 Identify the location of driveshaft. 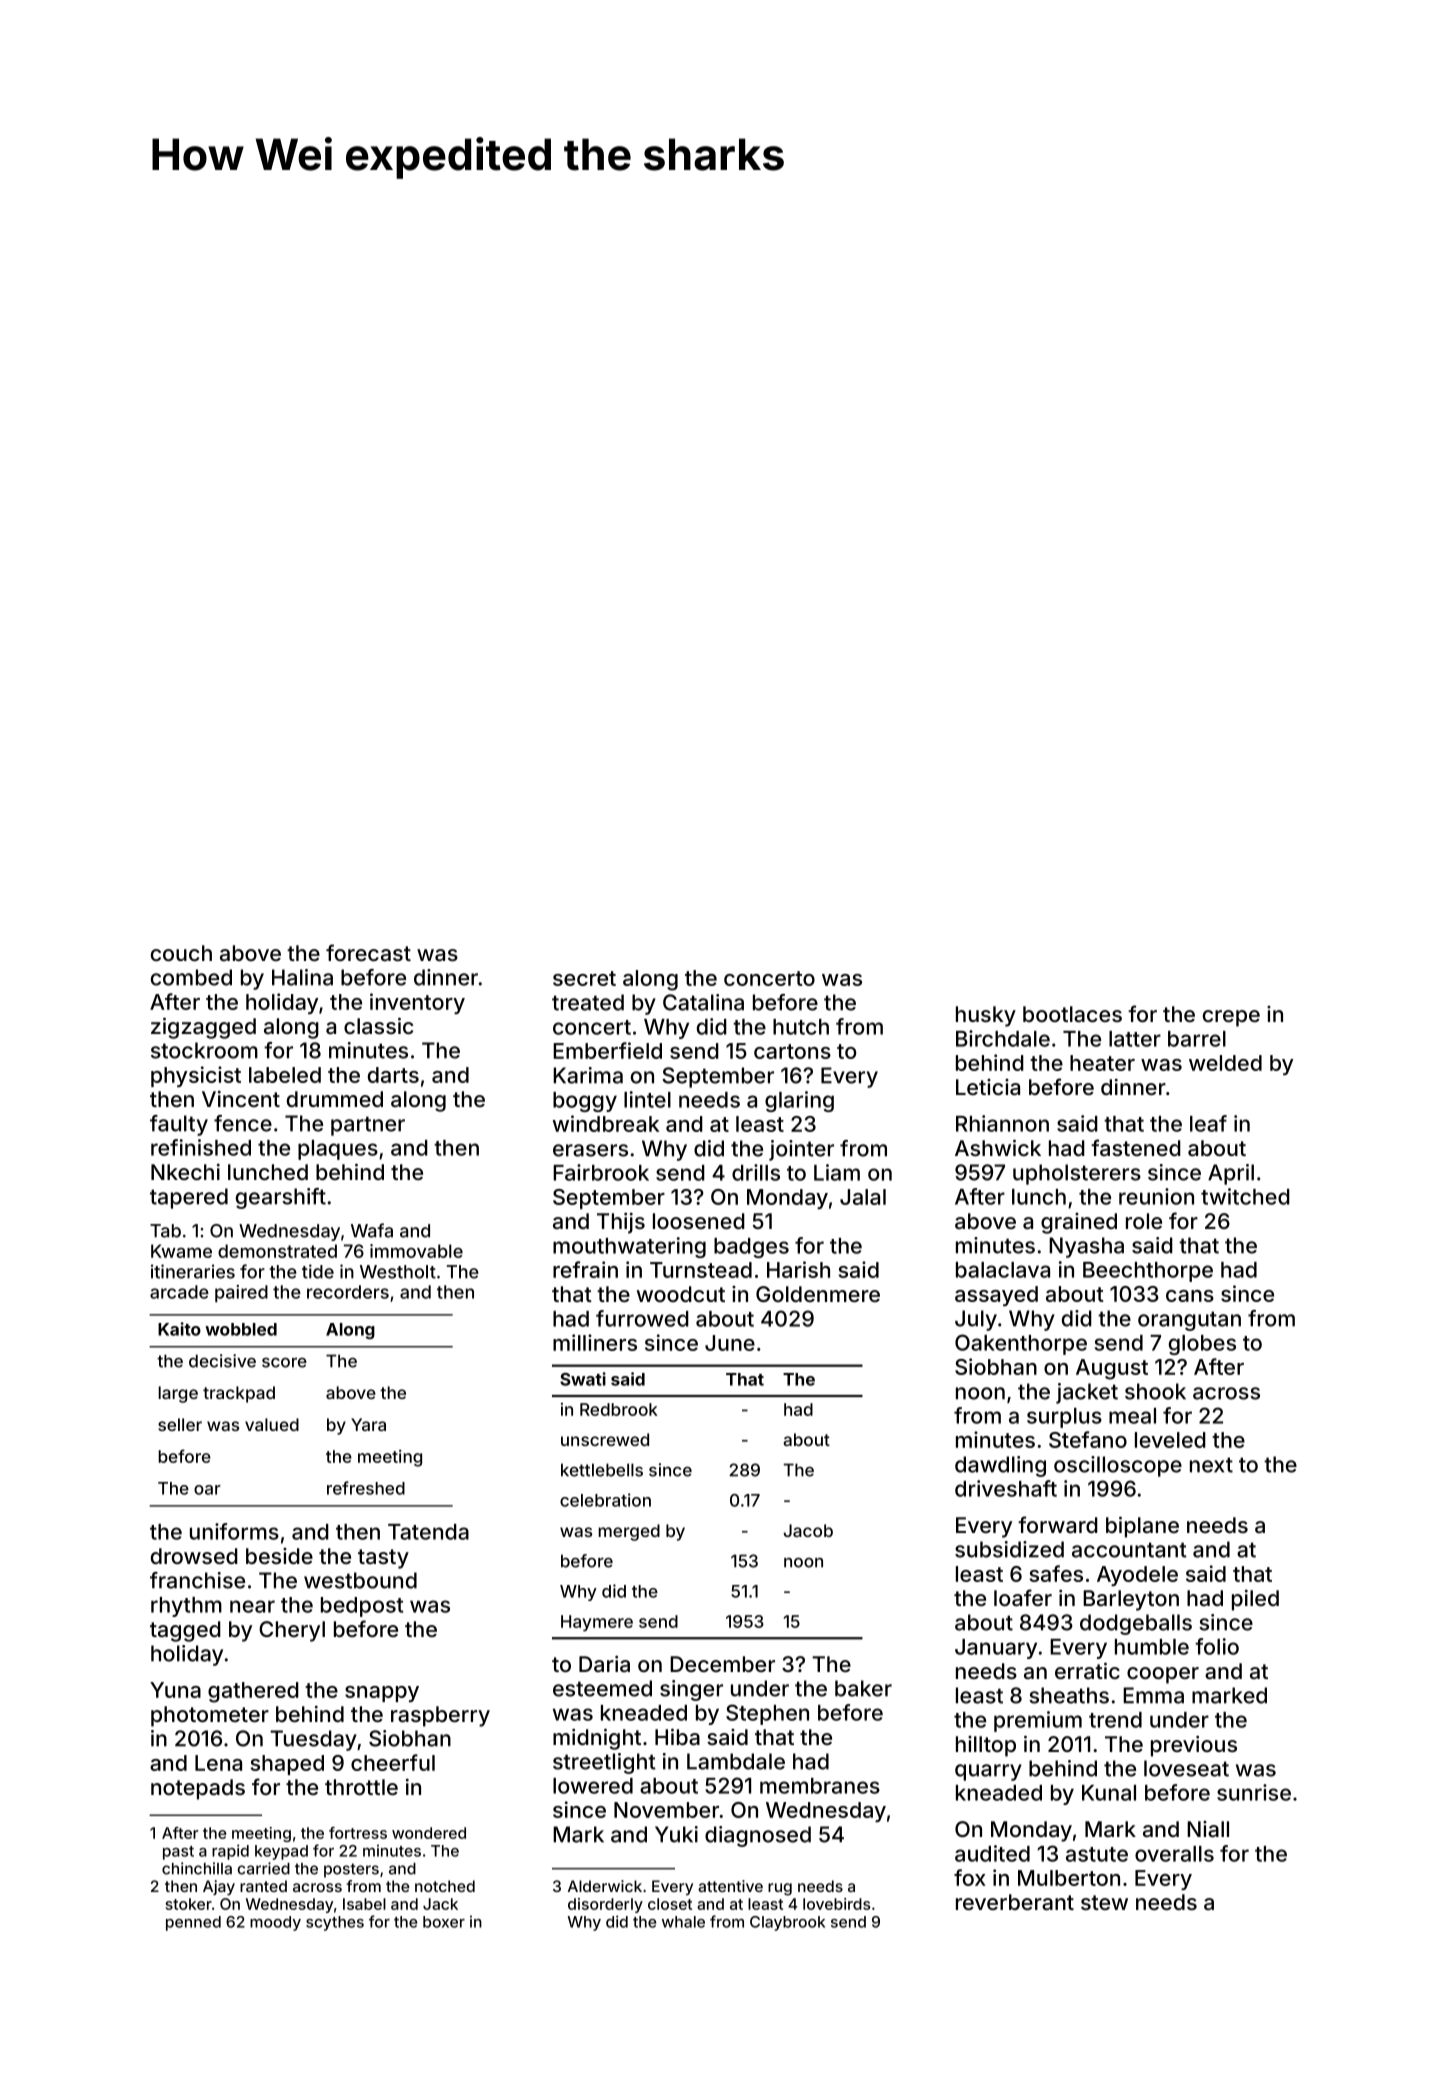
(1006, 1488).
